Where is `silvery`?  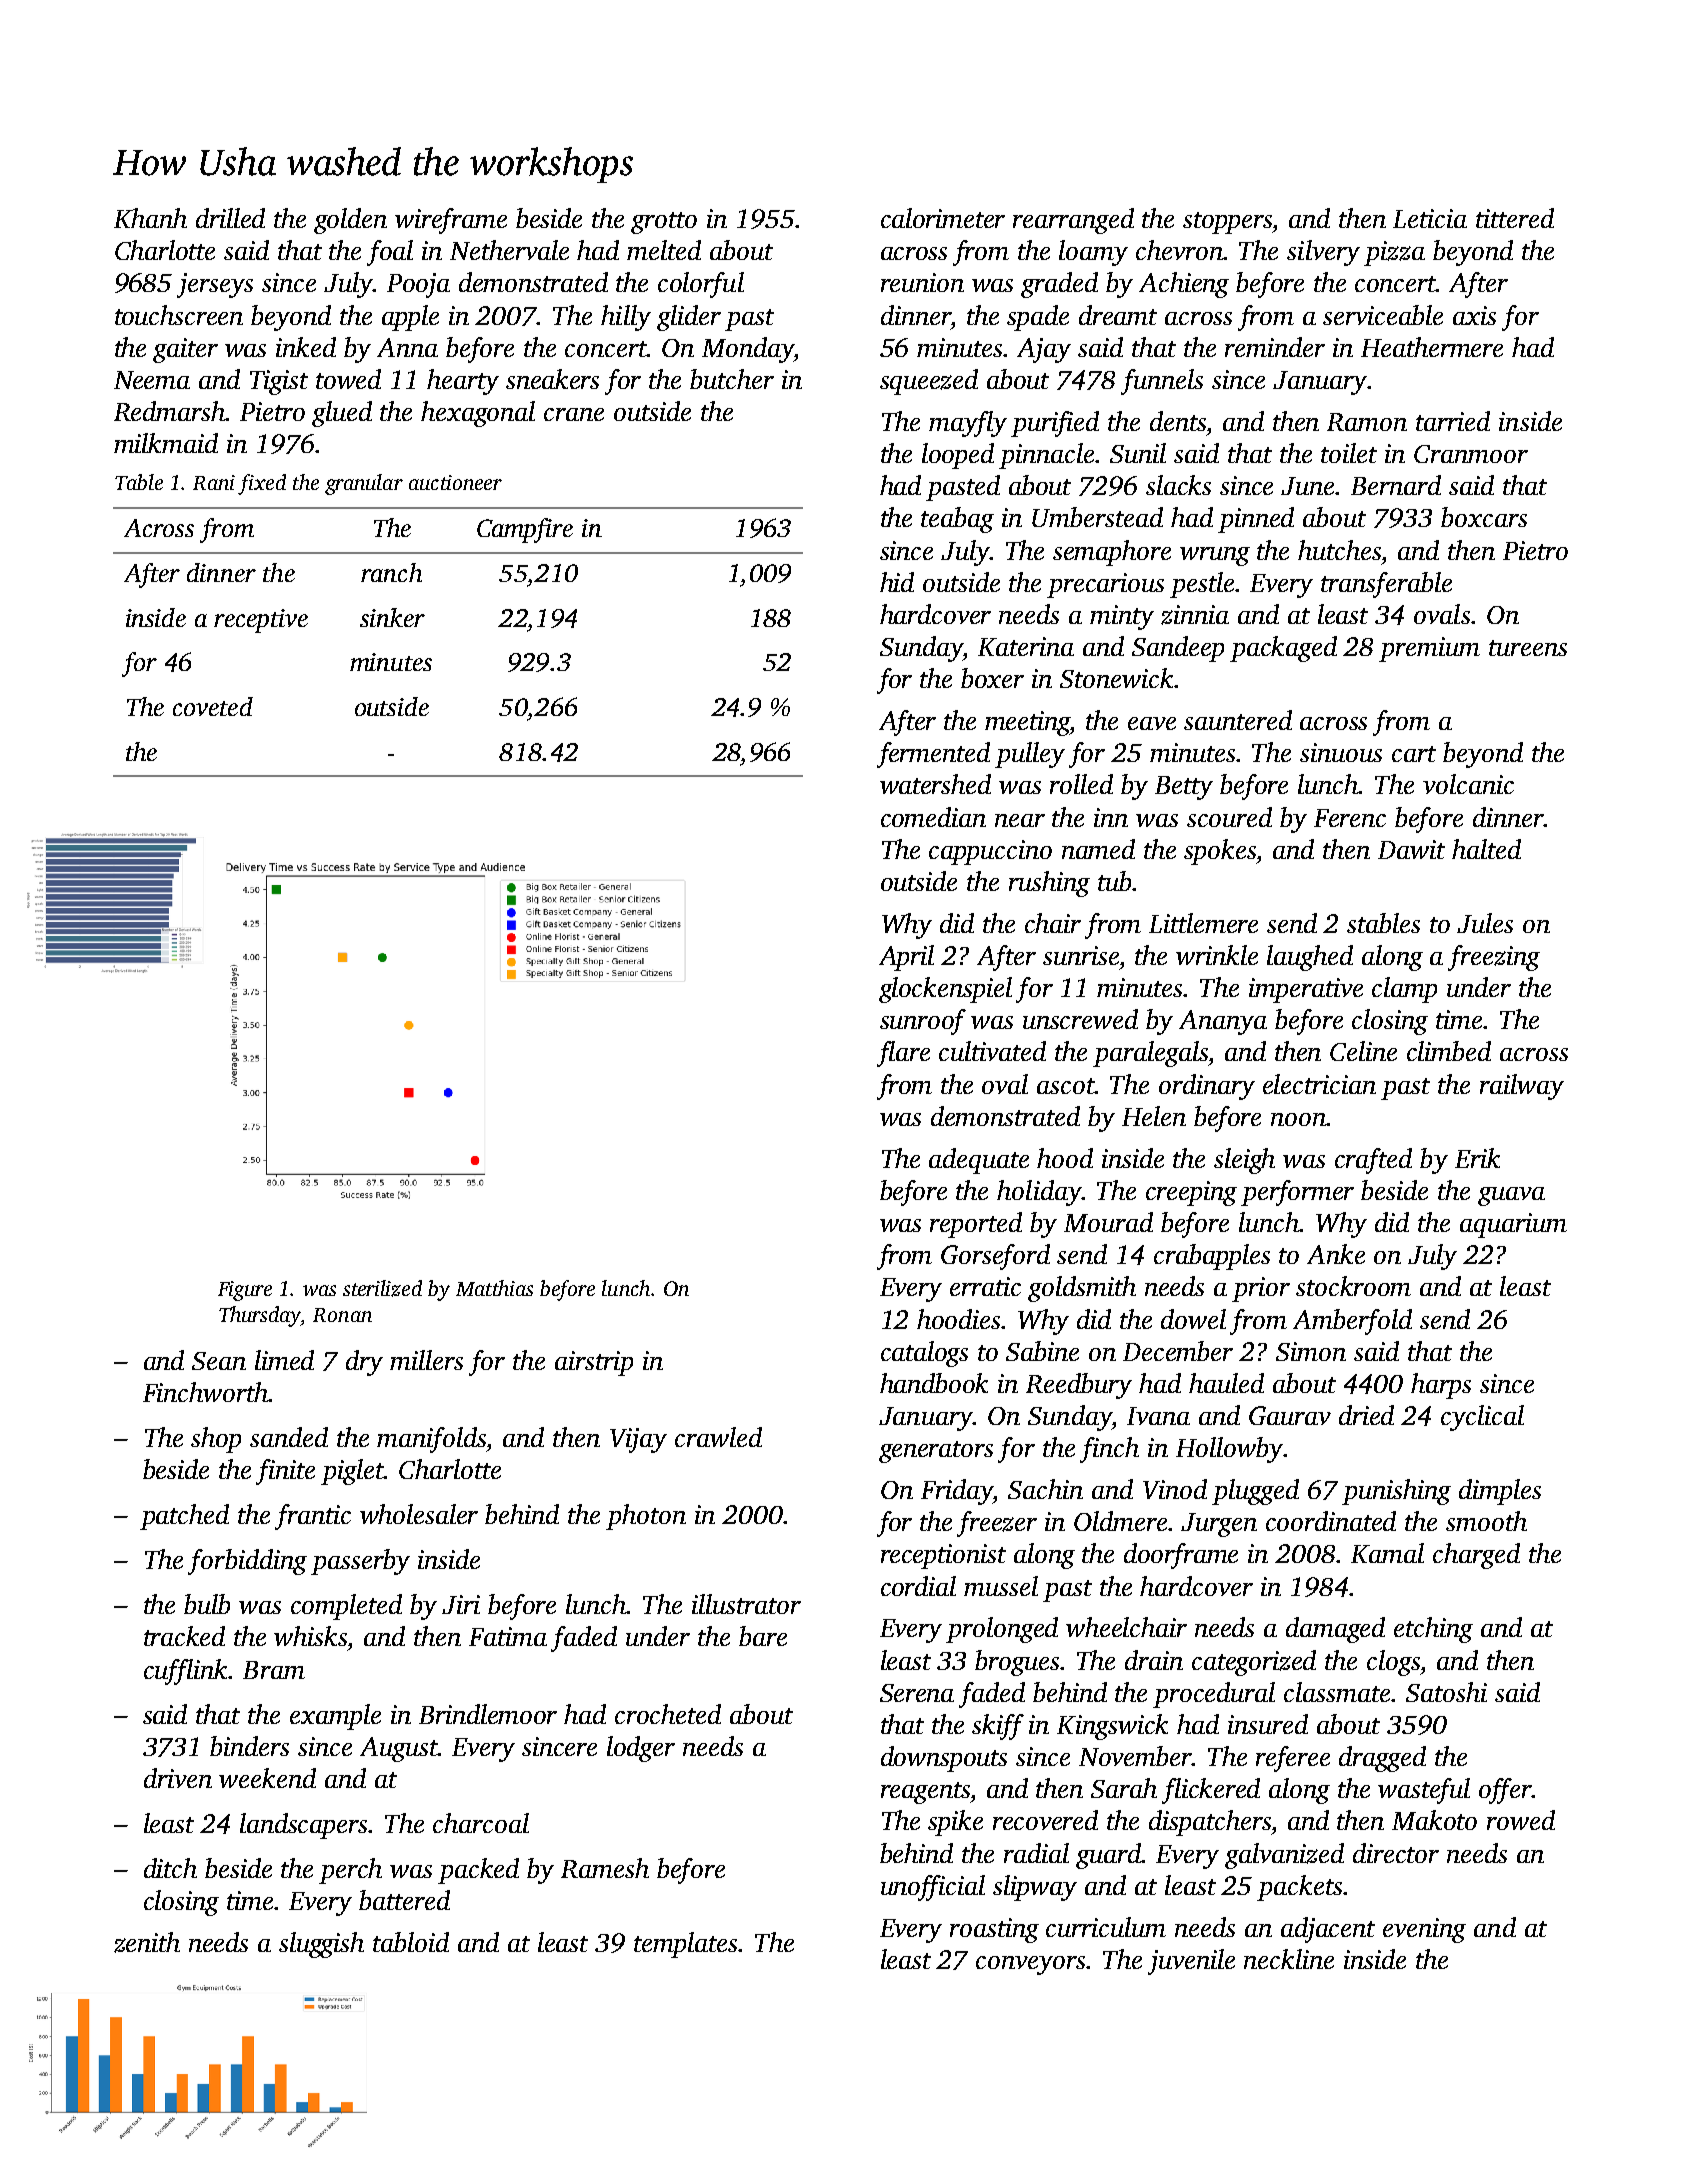 silvery is located at coordinates (1323, 253).
